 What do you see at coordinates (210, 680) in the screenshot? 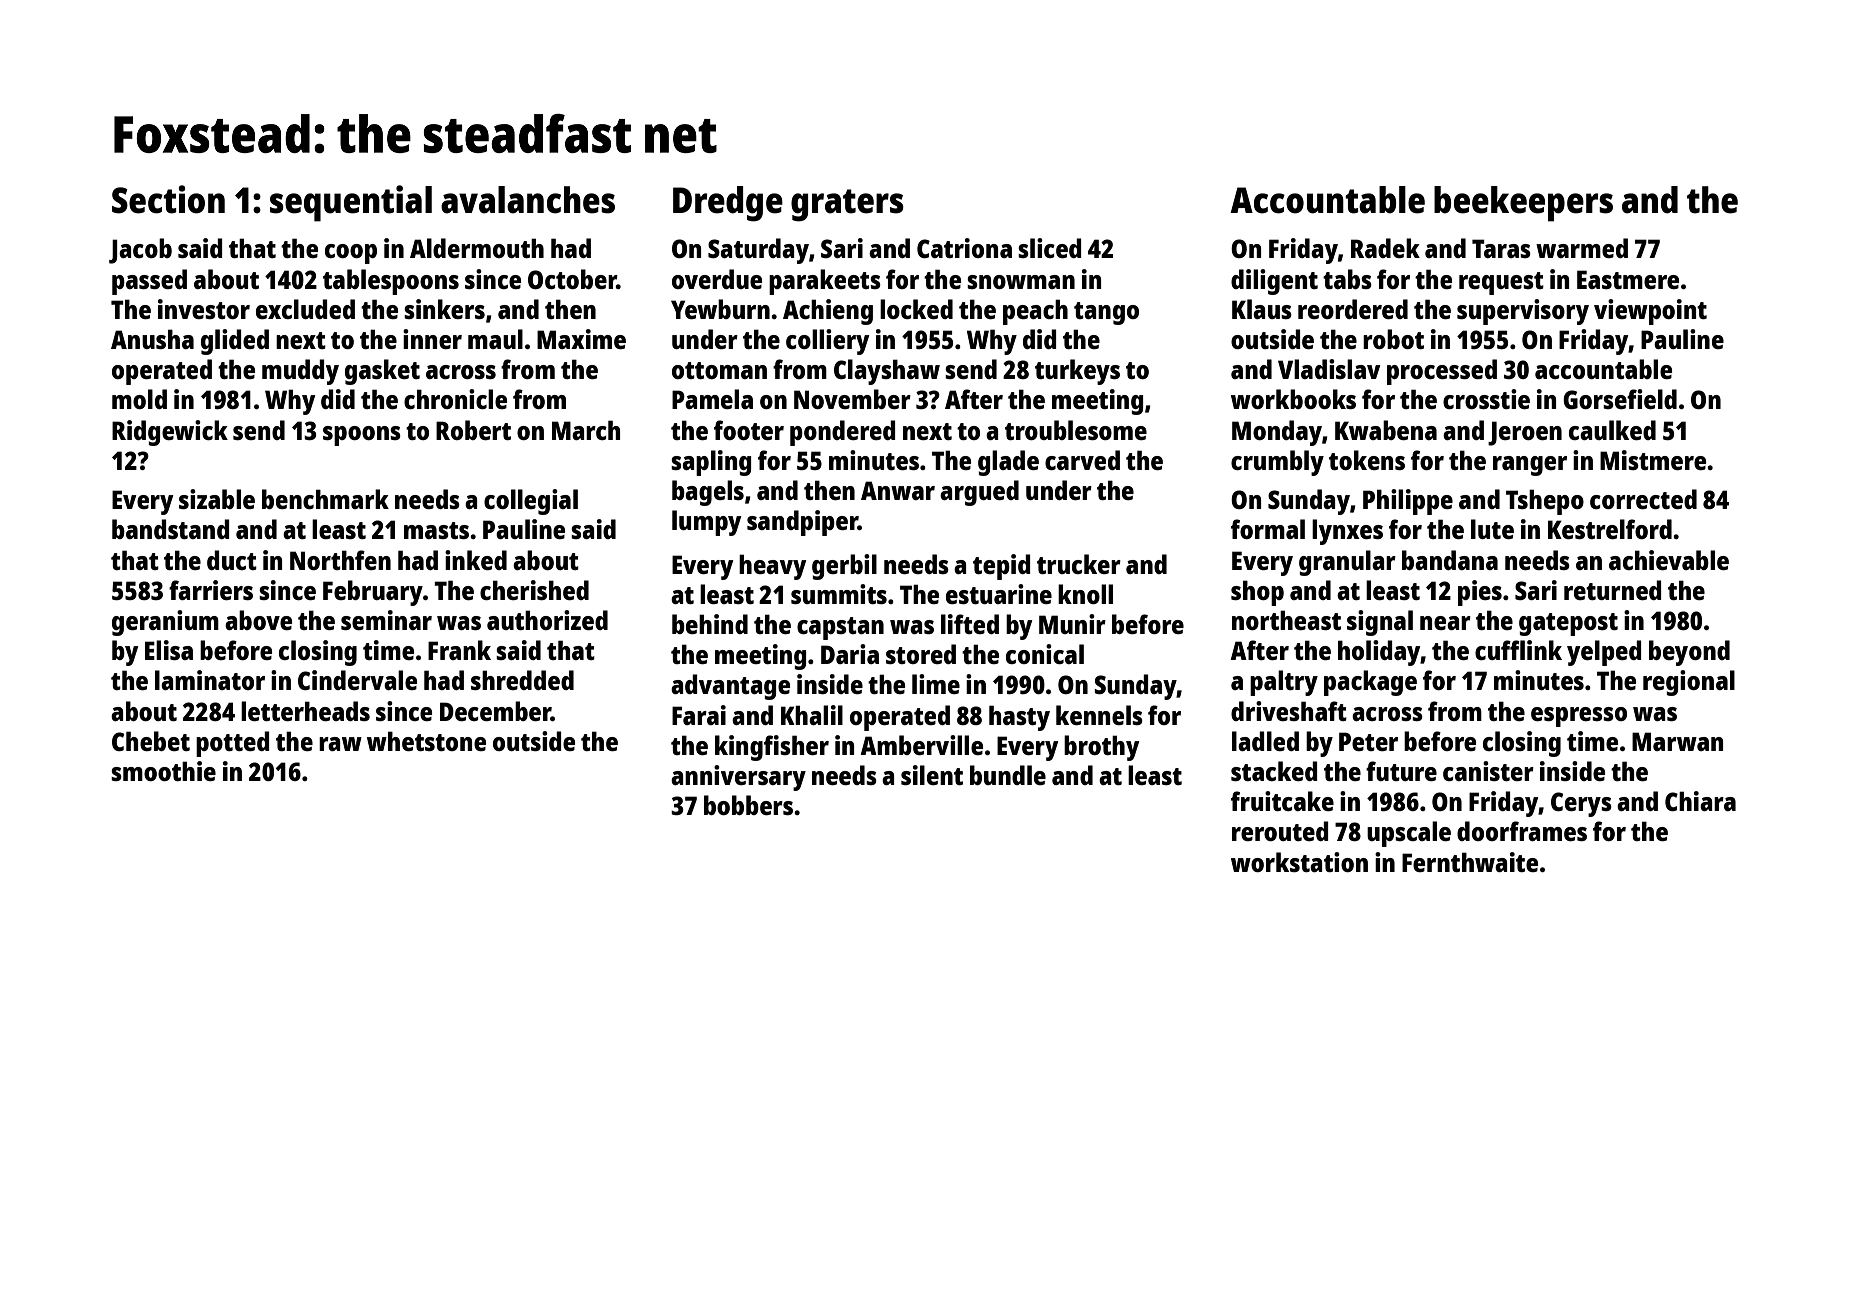
I see `laminator` at bounding box center [210, 680].
